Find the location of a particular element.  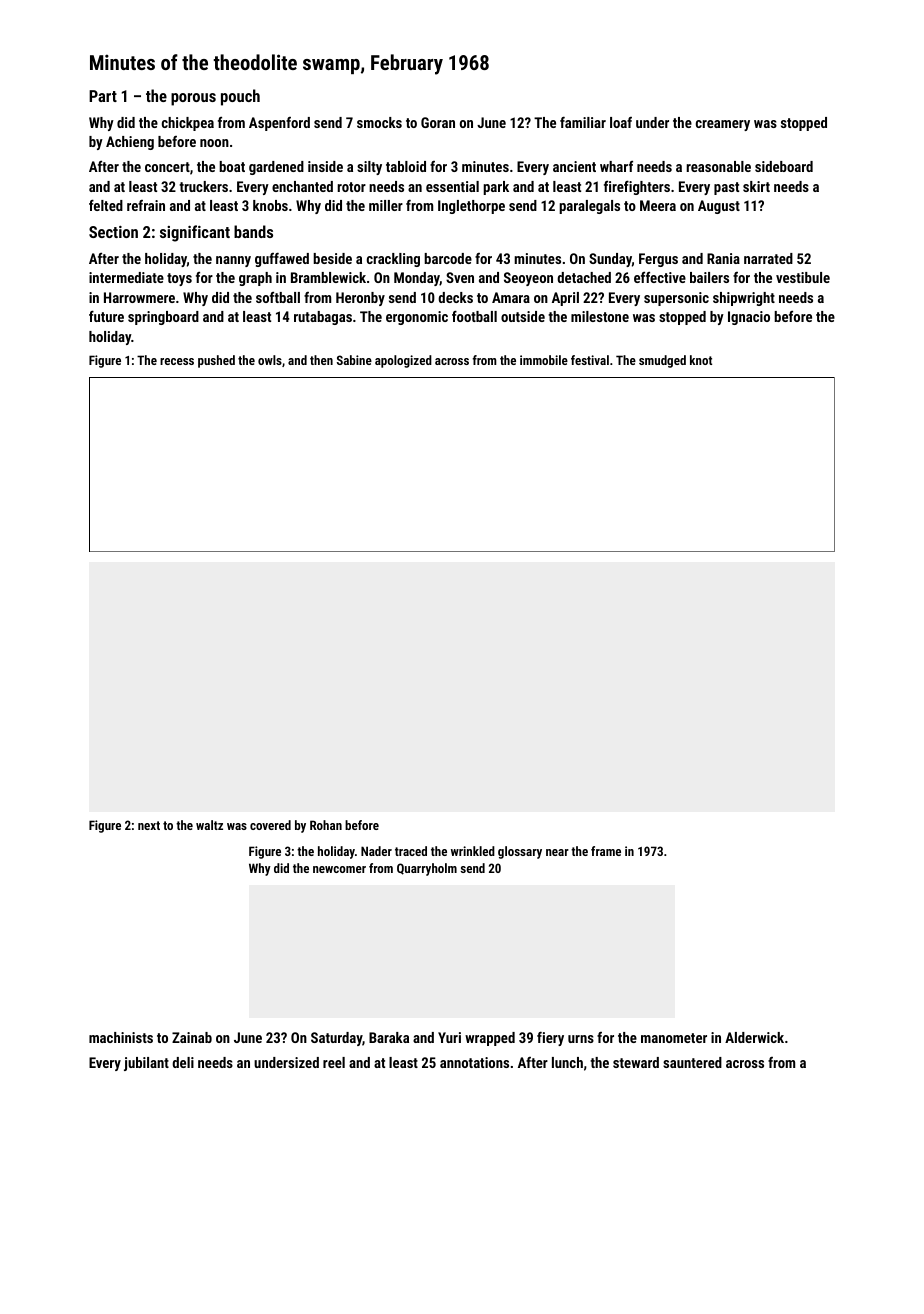

smudged is located at coordinates (662, 361).
